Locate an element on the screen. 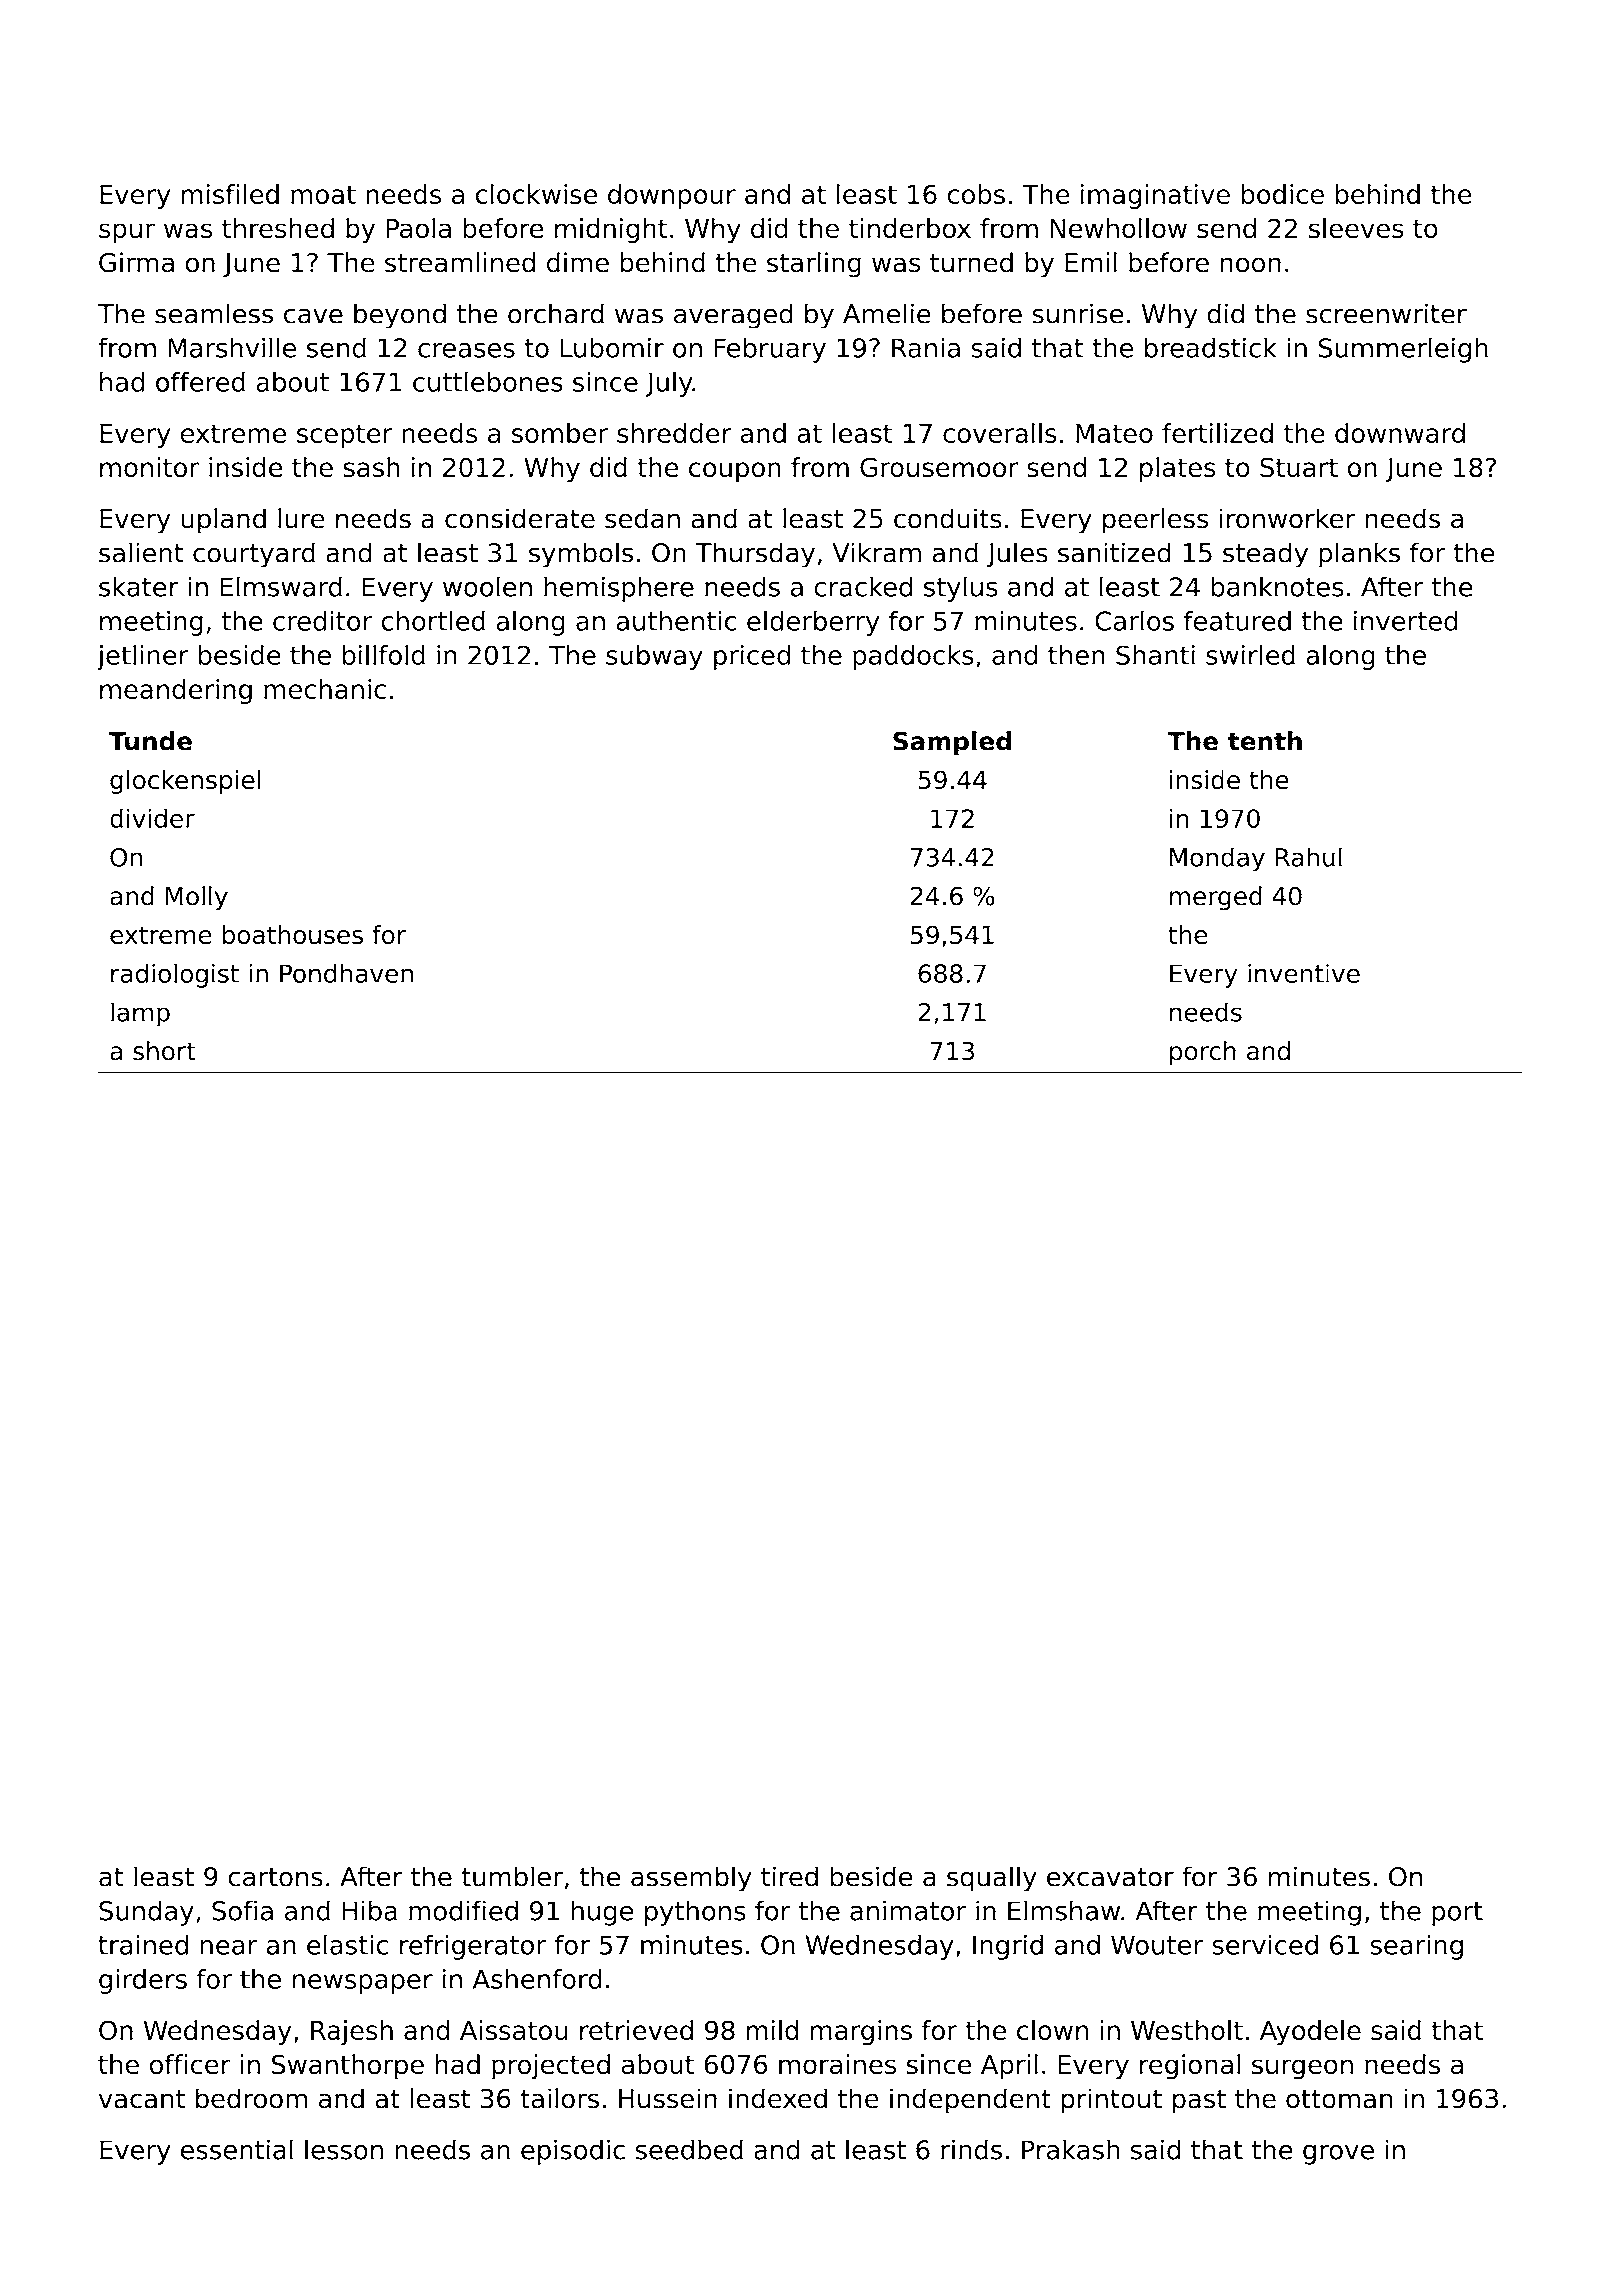  tired is located at coordinates (789, 1876).
